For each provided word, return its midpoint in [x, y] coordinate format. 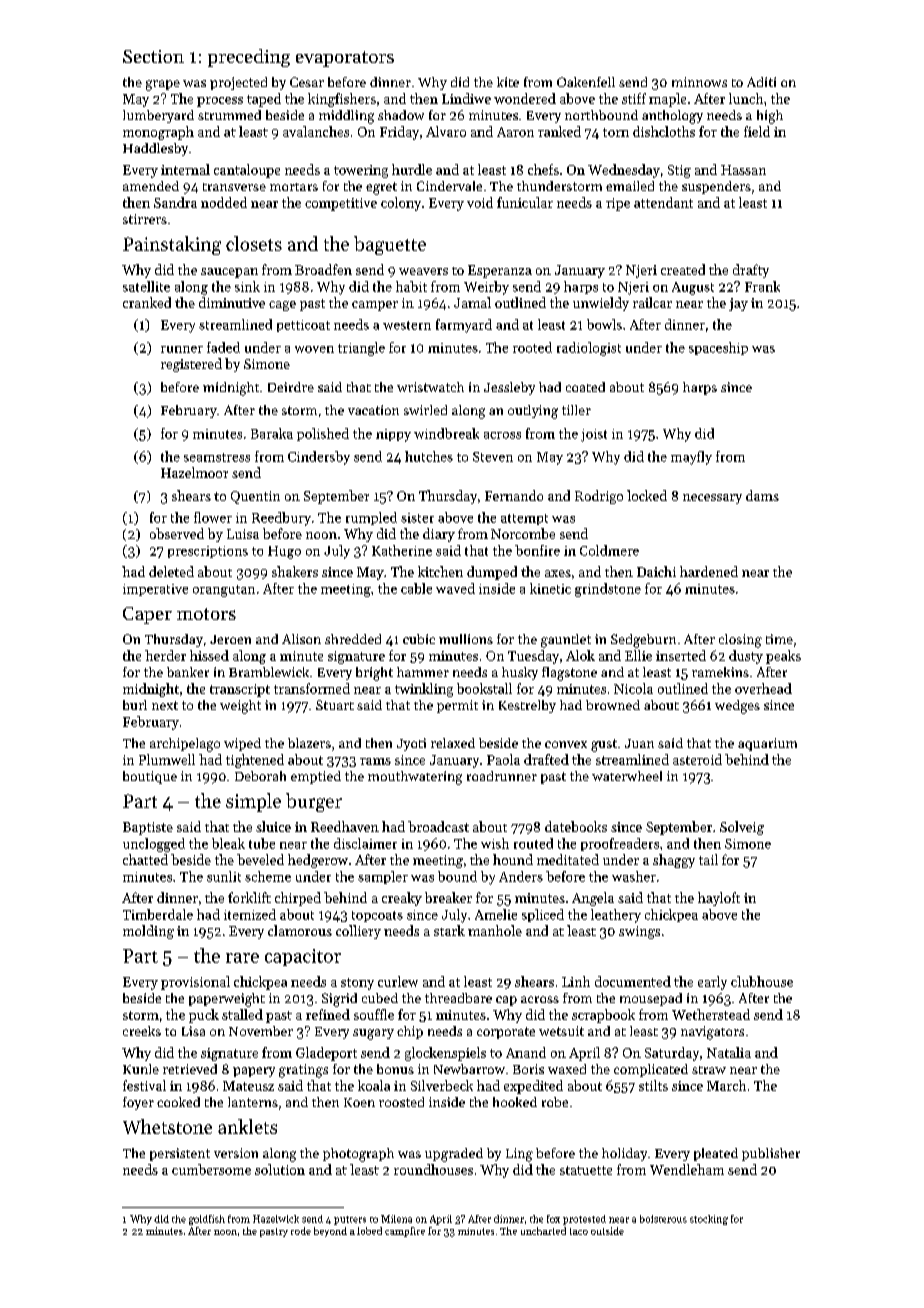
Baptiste [148, 828]
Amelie [496, 914]
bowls [604, 324]
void [480, 202]
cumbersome [211, 1169]
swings [639, 932]
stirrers [145, 219]
